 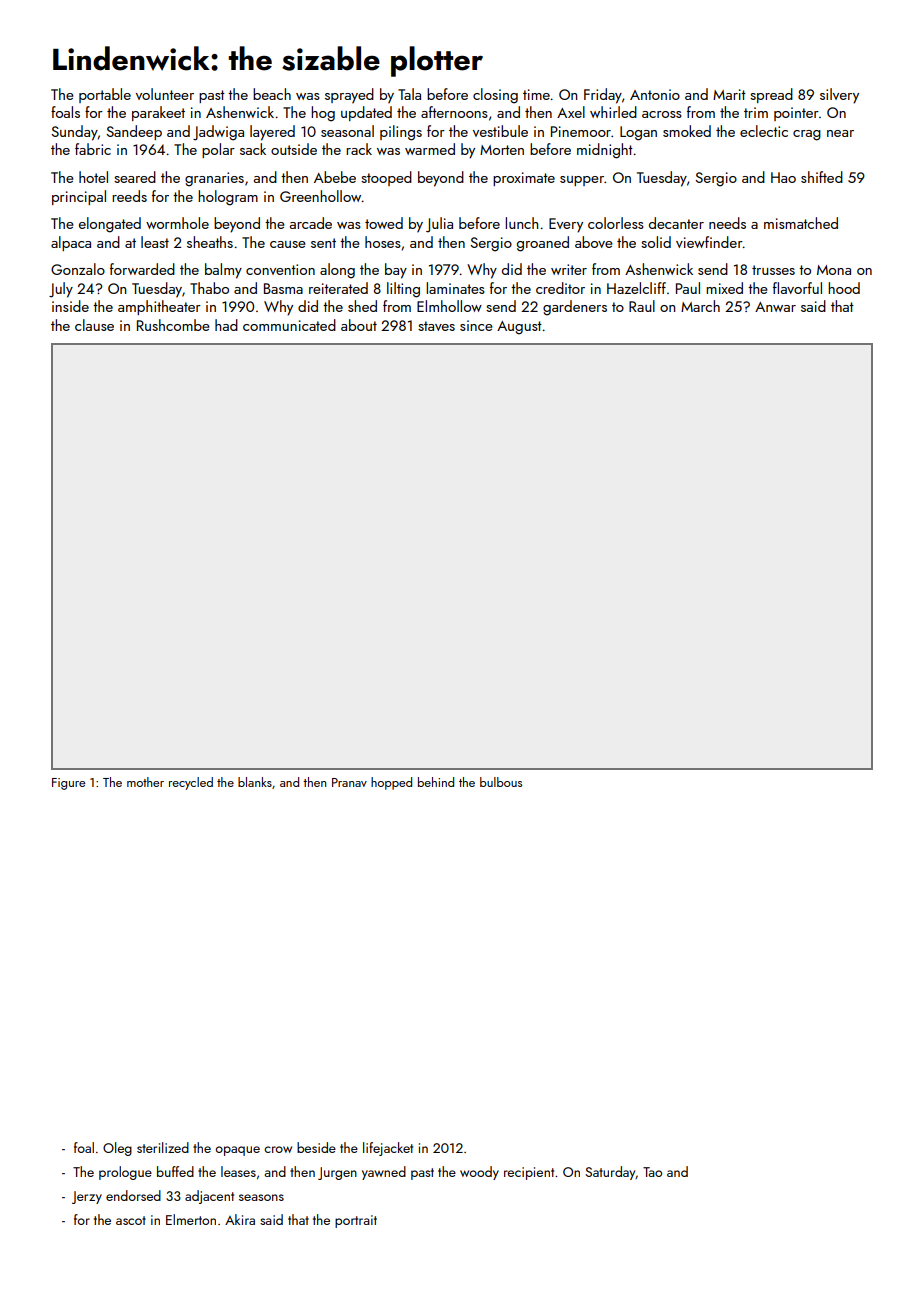 I want to click on Tao, so click(x=652, y=1172).
